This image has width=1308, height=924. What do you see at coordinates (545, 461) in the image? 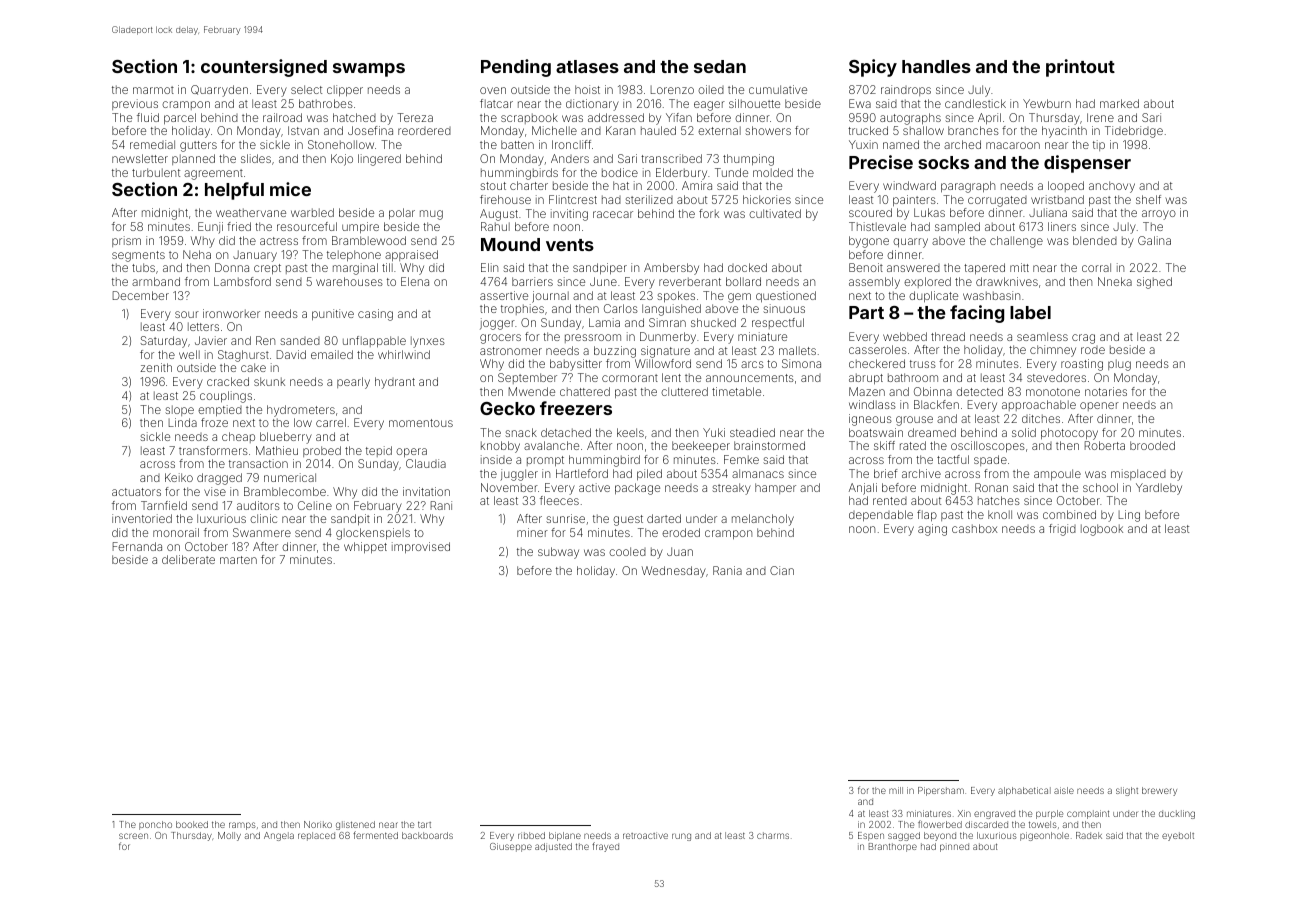
I see `prompt` at bounding box center [545, 461].
